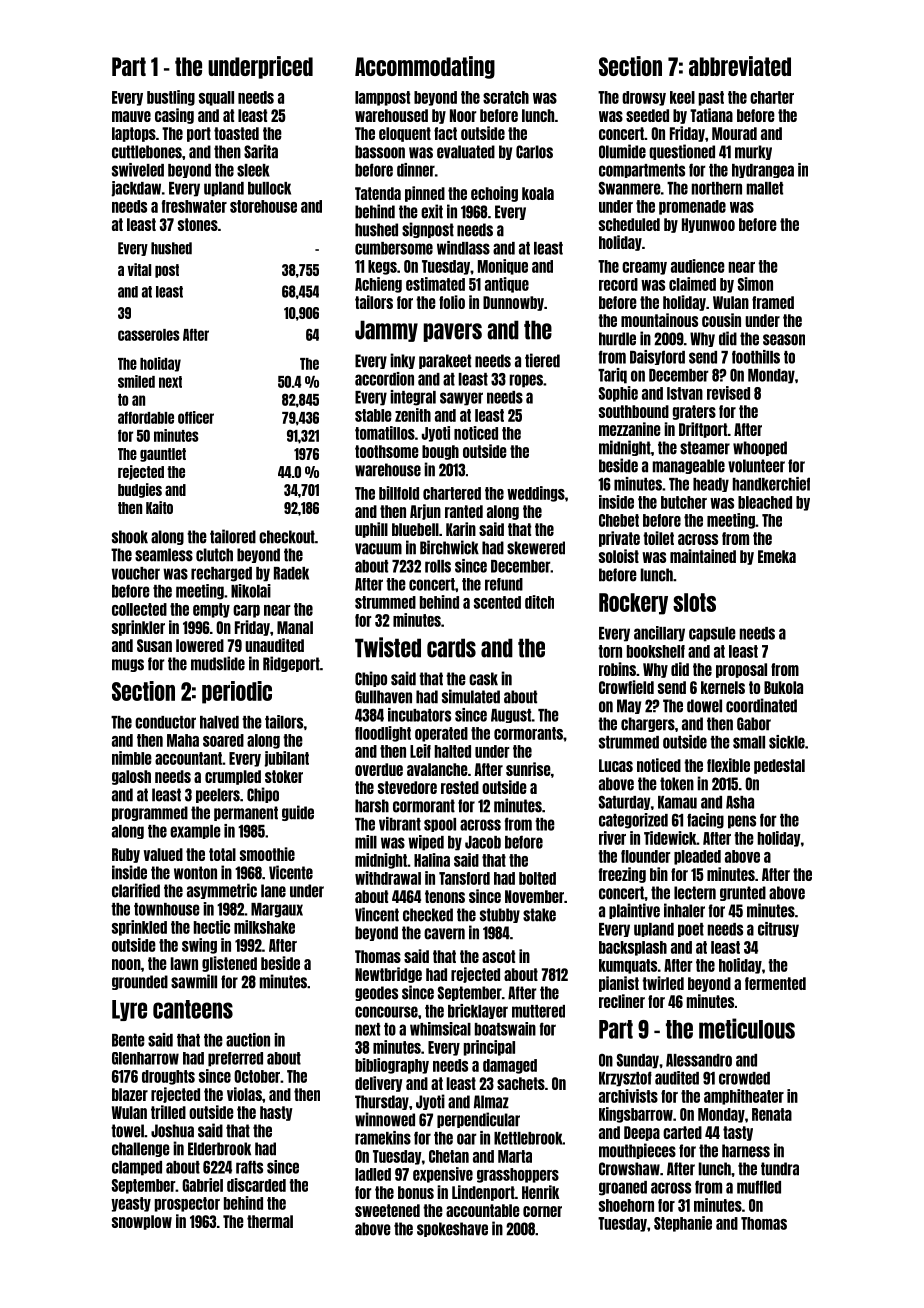 The image size is (924, 1308). Describe the element at coordinates (126, 855) in the image. I see `Ruby` at that location.
